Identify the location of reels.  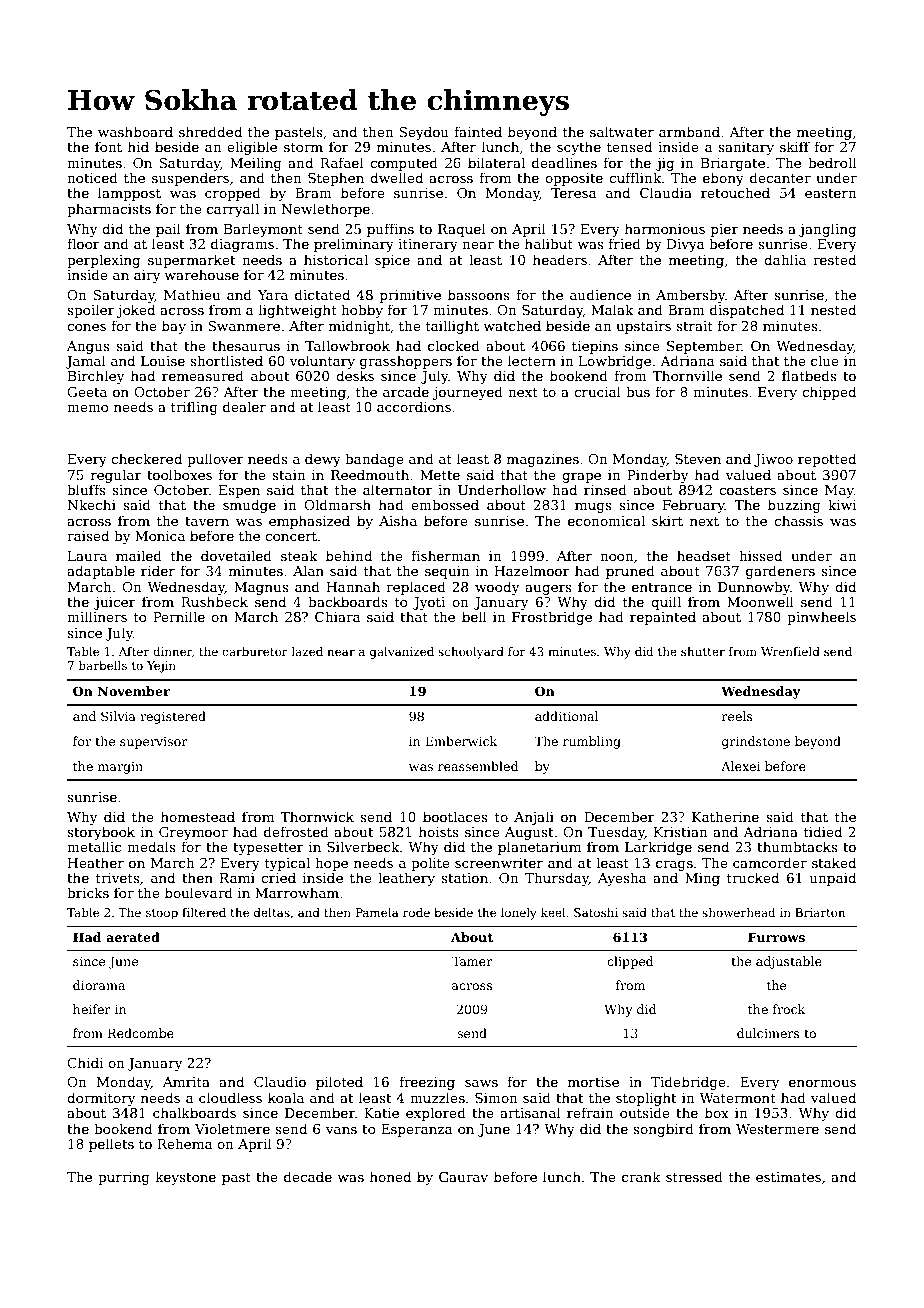
(737, 716).
